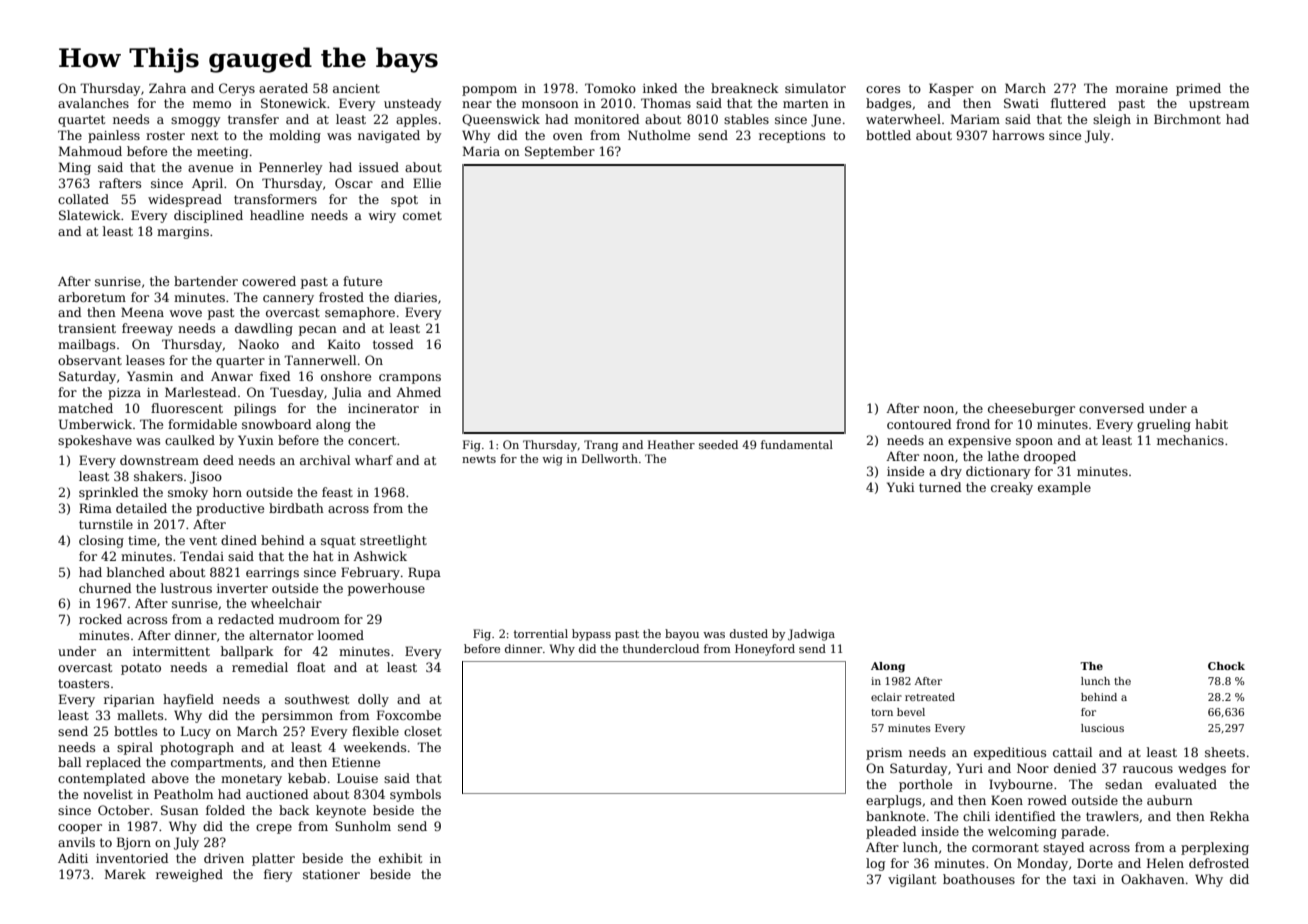 The width and height of the image is (1308, 924). Describe the element at coordinates (415, 297) in the image. I see `diaries` at that location.
